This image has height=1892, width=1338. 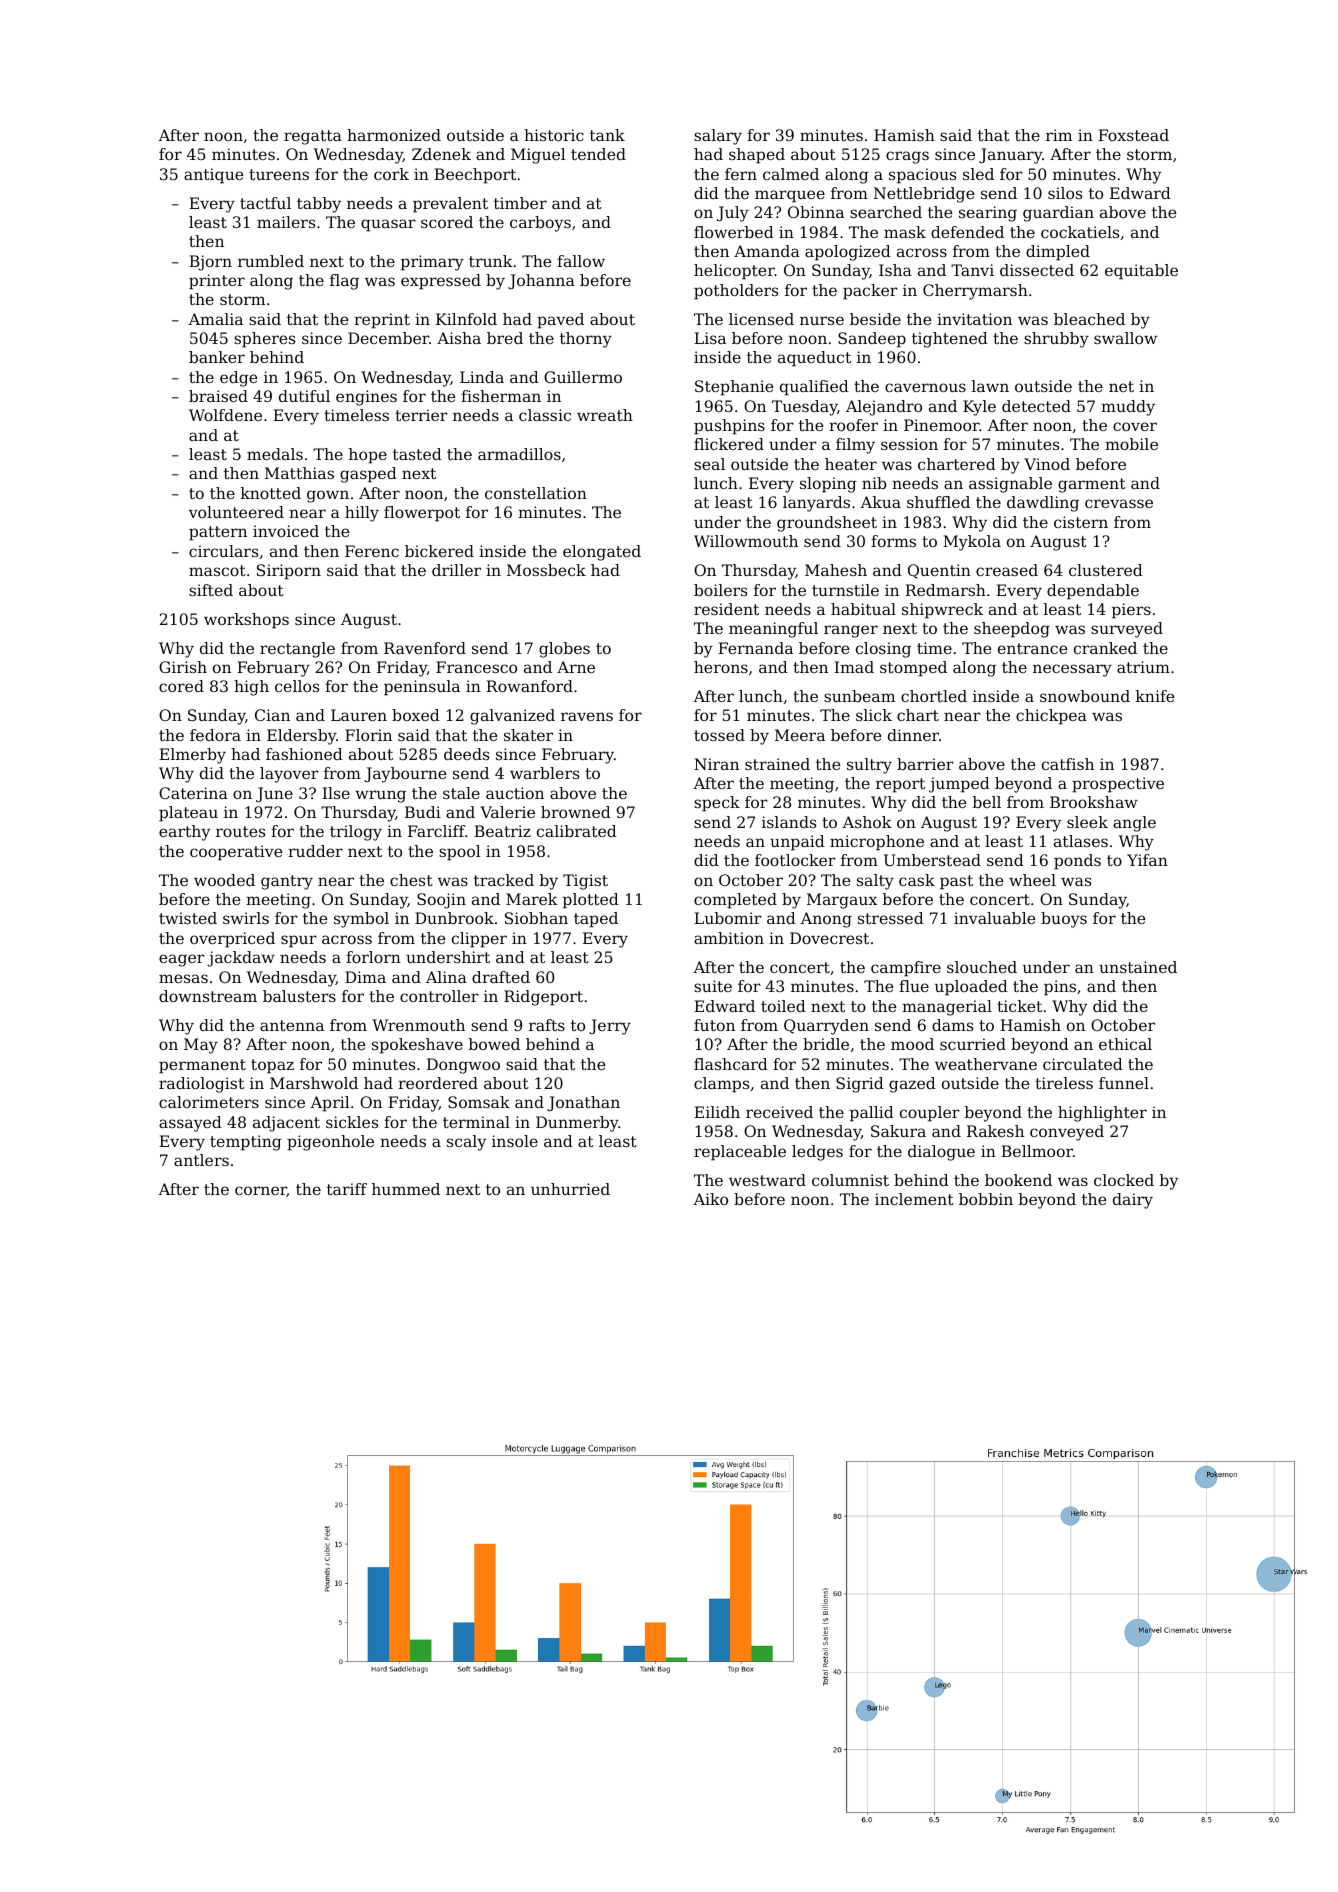 I want to click on Brookshaw, so click(x=1094, y=802).
